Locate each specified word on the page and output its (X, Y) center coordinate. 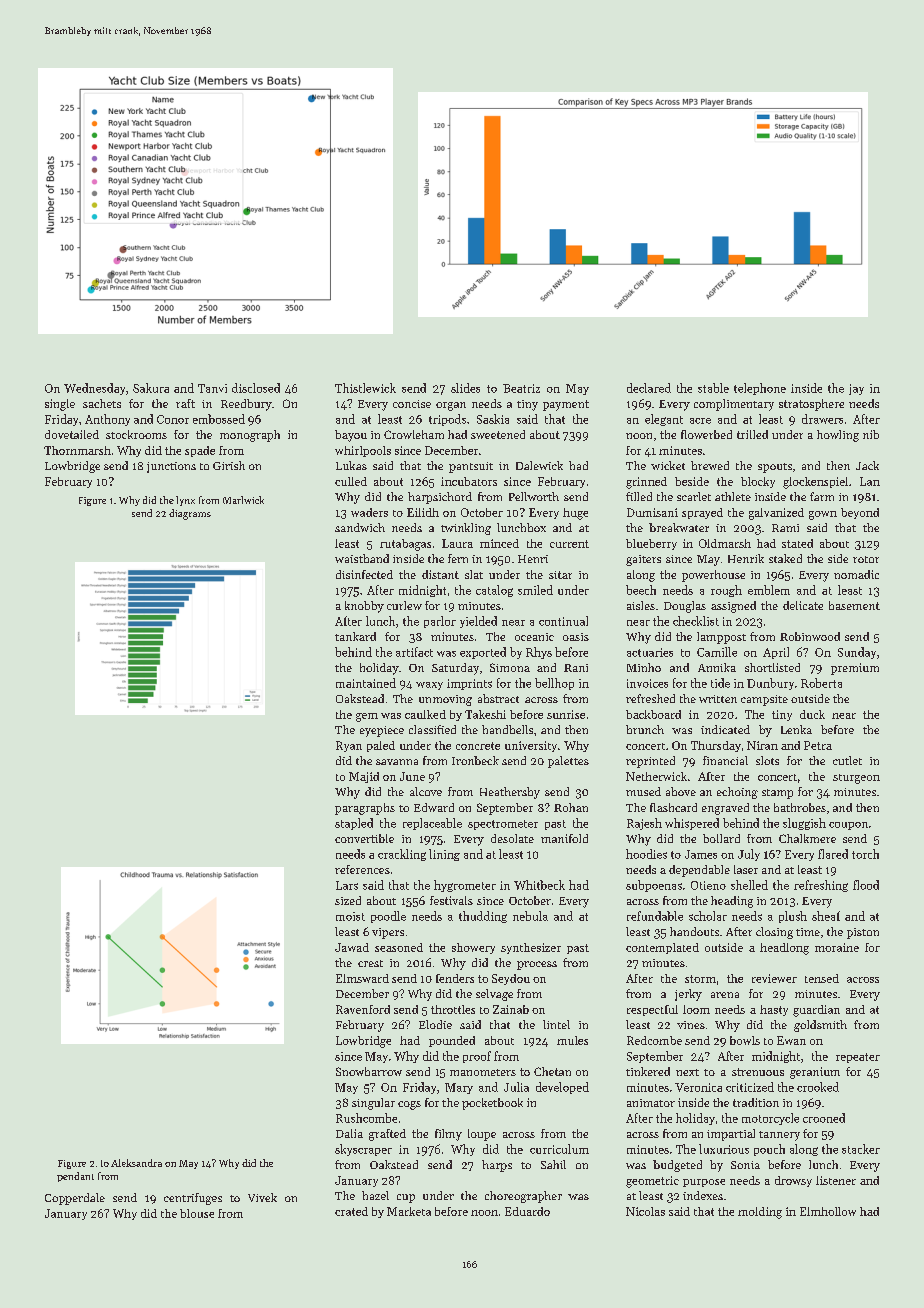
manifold (564, 838)
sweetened (498, 434)
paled (381, 746)
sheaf (826, 916)
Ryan (349, 746)
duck (812, 714)
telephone (760, 389)
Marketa (409, 1211)
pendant (75, 1177)
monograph (250, 436)
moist (350, 916)
